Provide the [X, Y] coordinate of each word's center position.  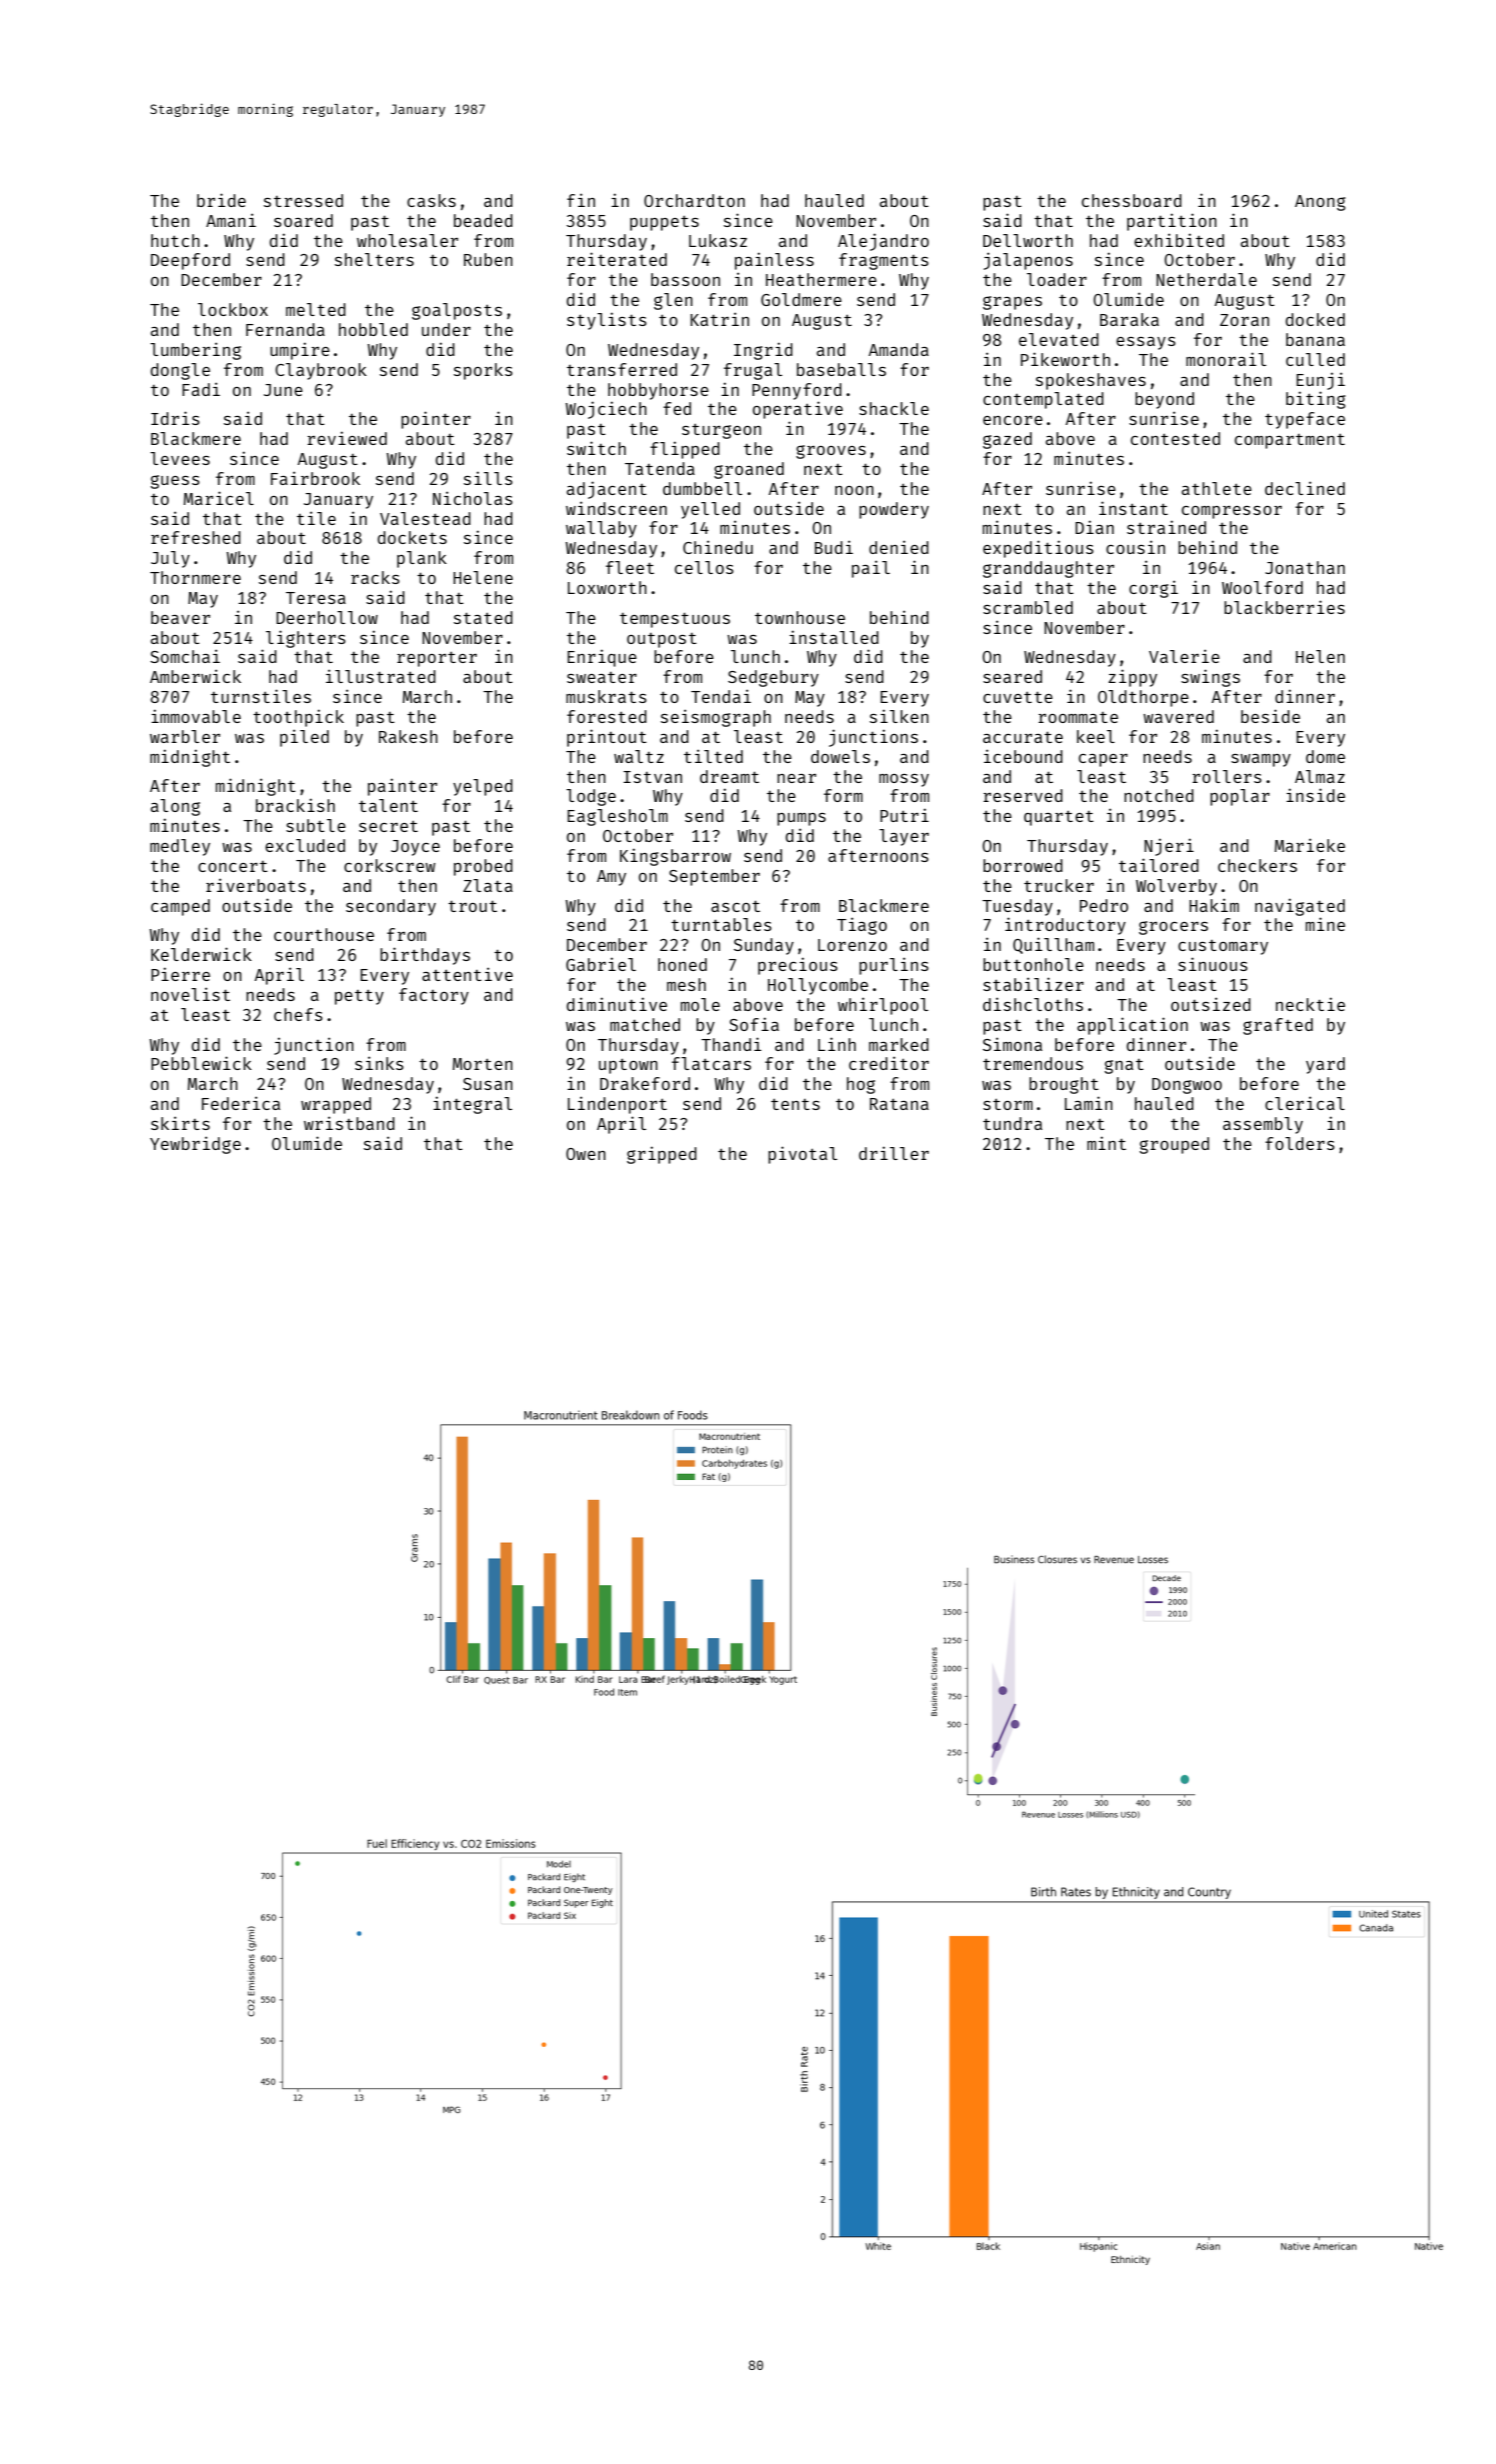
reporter [437, 659]
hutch [175, 240]
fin [581, 200]
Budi [834, 547]
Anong [1320, 203]
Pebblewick [201, 1063]
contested [1175, 438]
